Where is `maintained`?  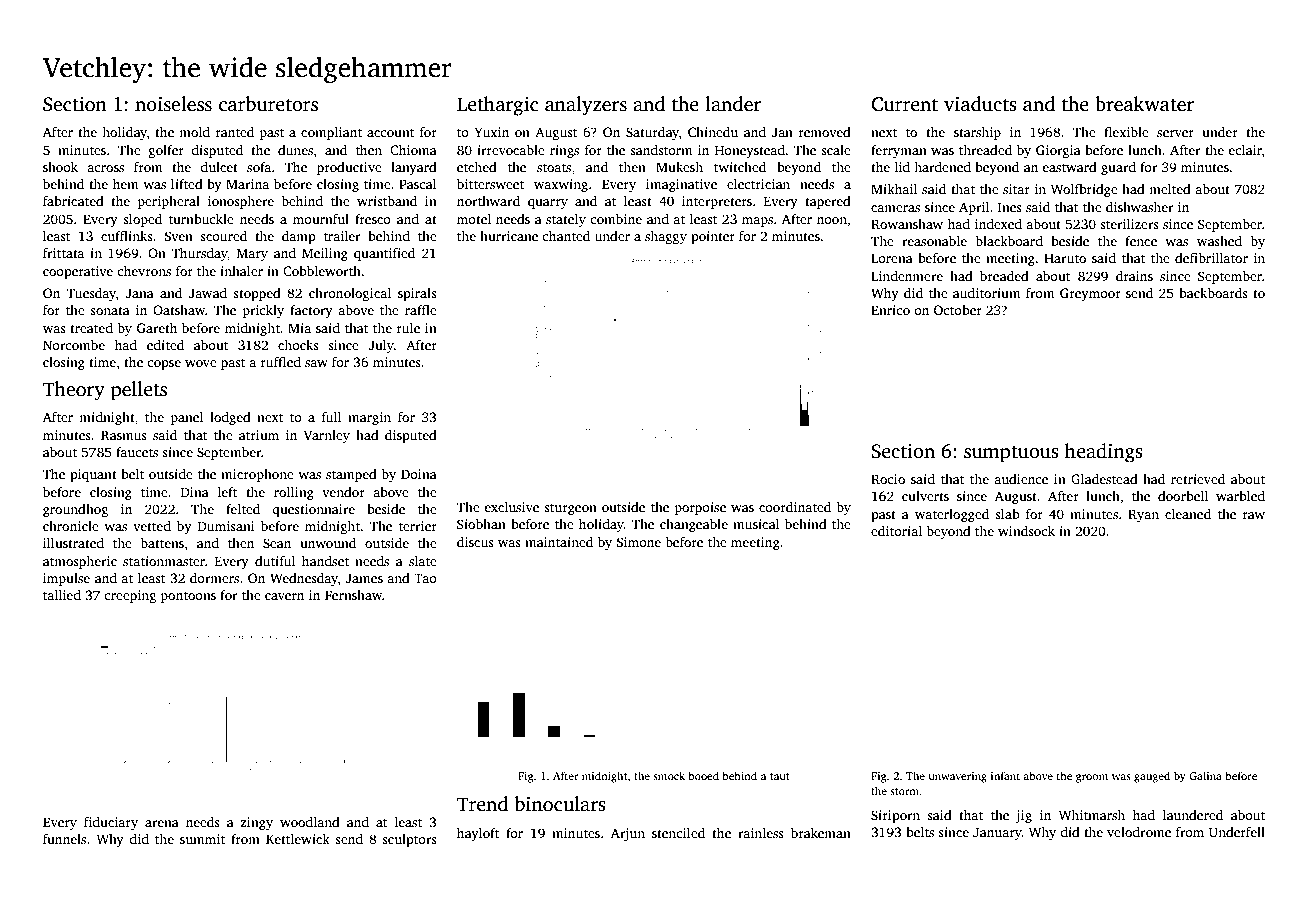 maintained is located at coordinates (559, 542).
